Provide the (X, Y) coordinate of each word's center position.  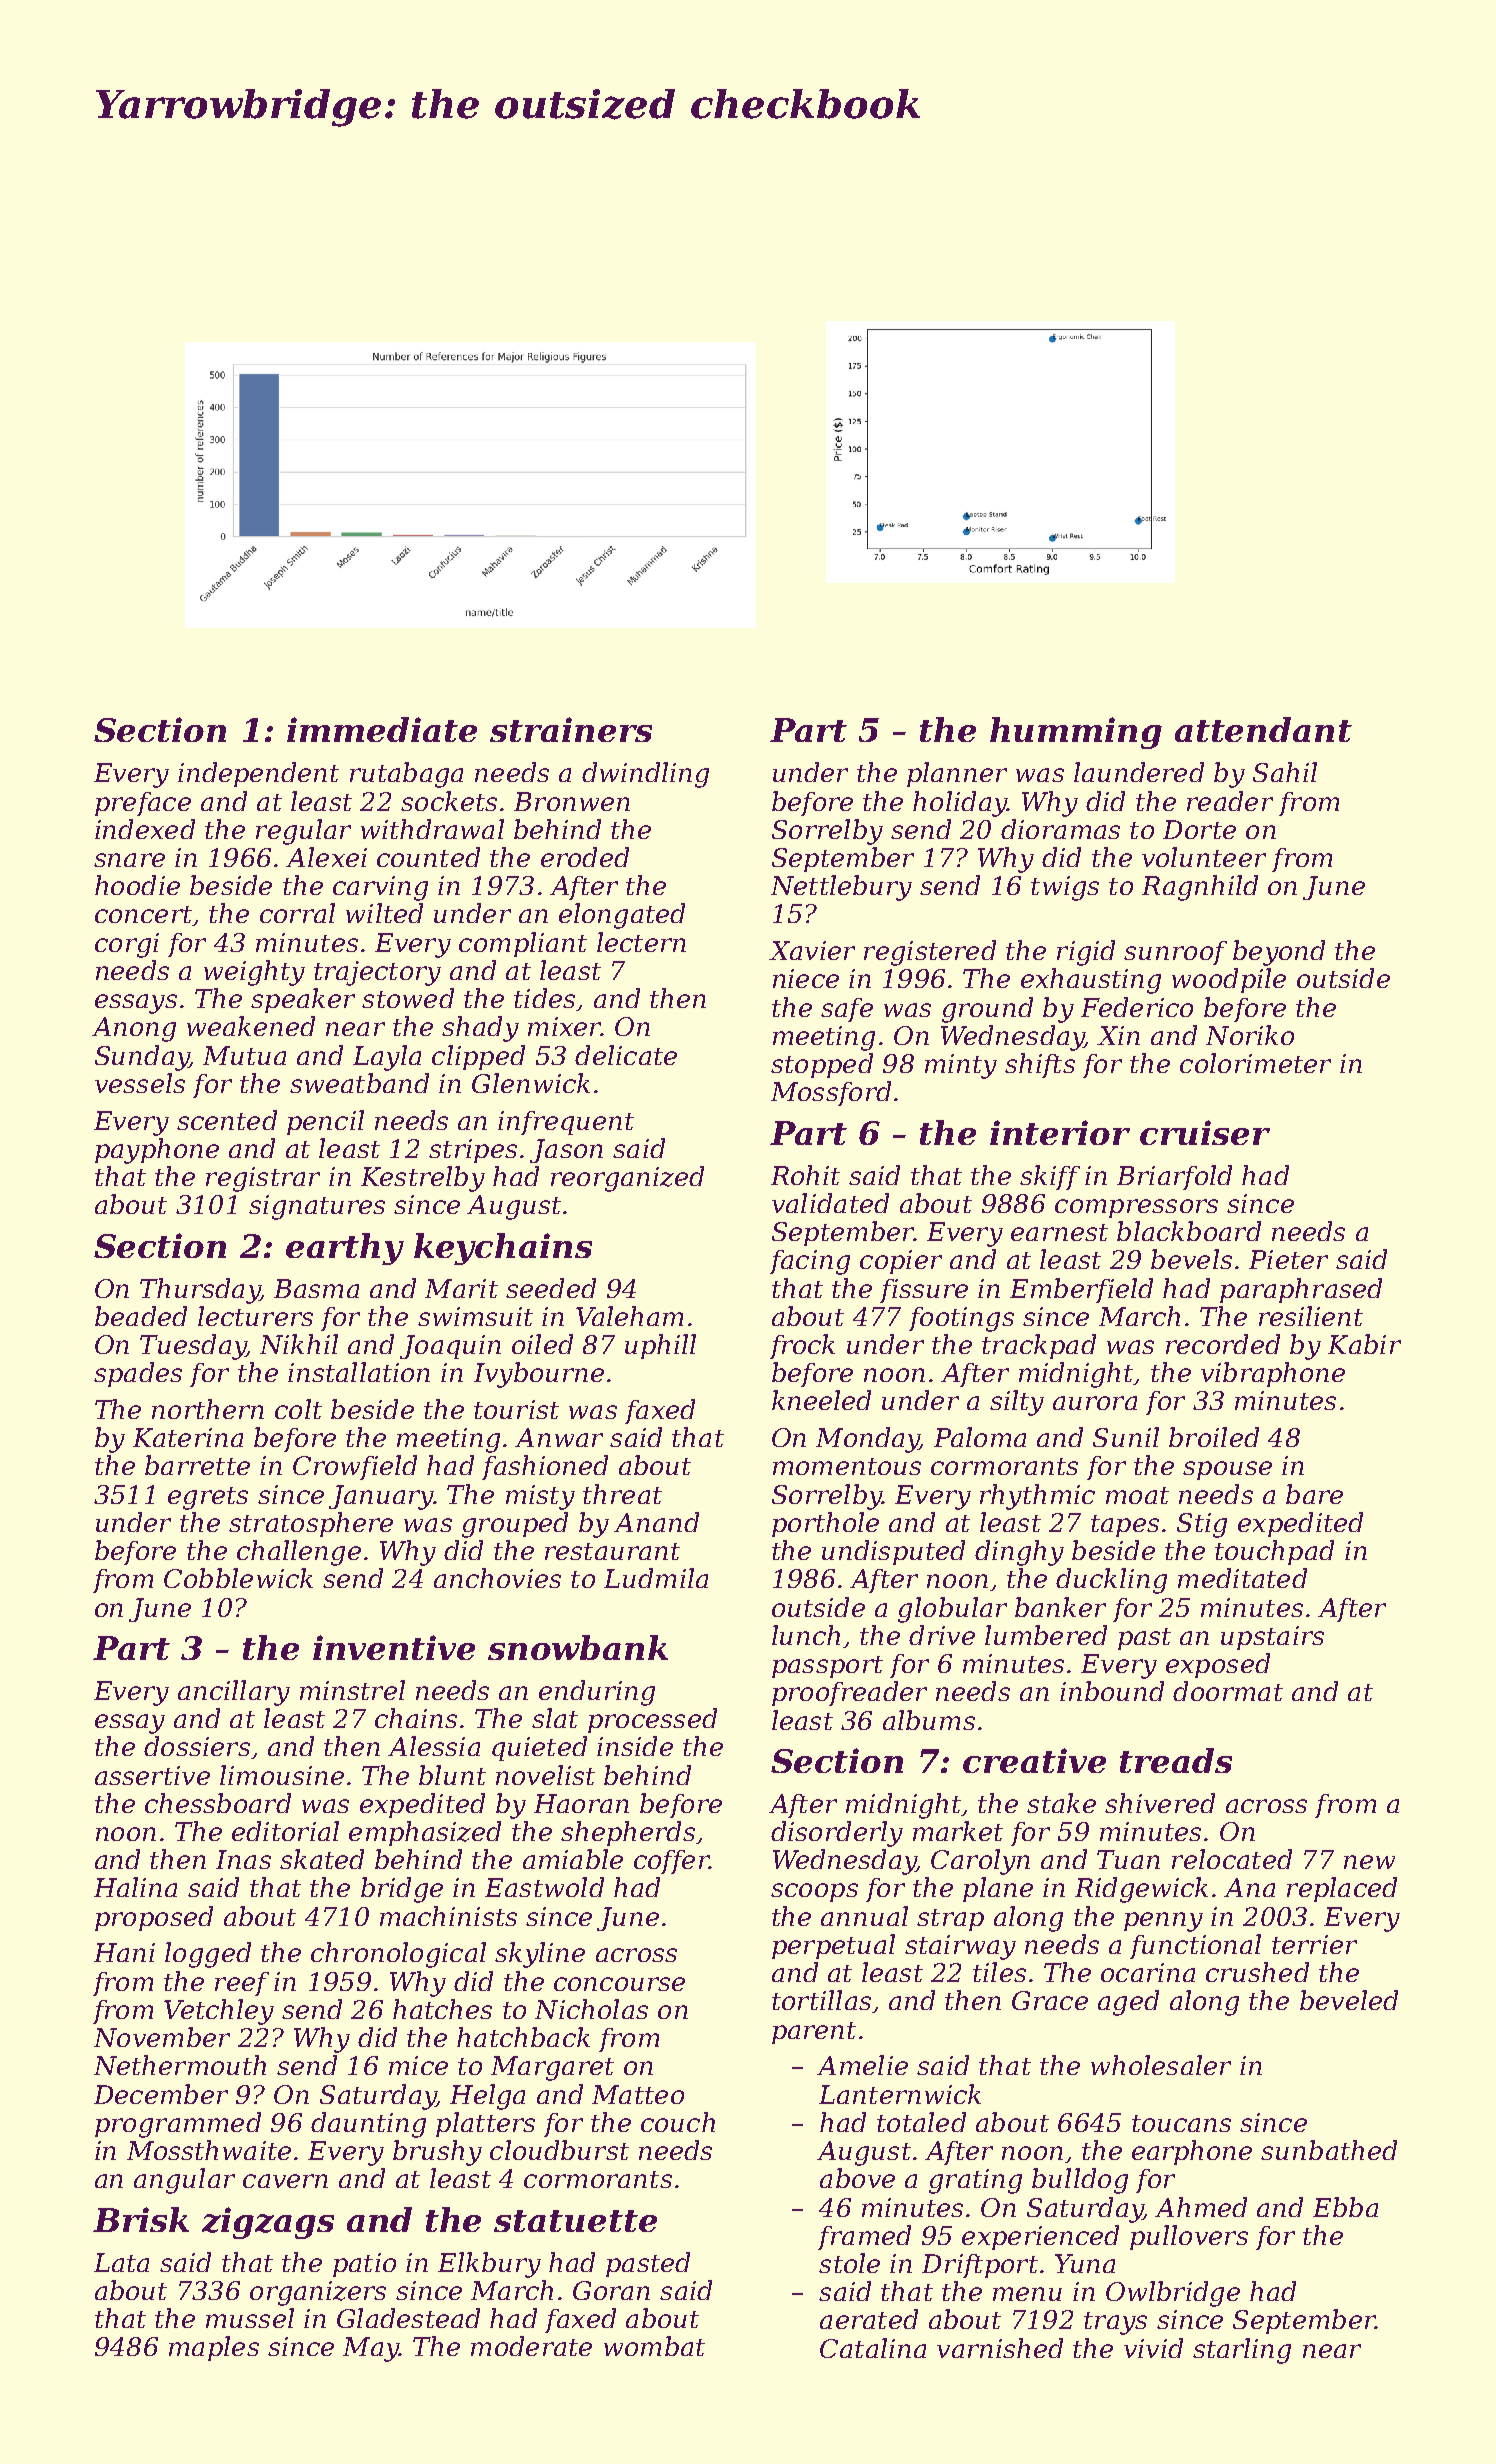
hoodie (137, 885)
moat (1137, 1495)
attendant (1263, 729)
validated (830, 1203)
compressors (1136, 1208)
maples (214, 2348)
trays (1115, 2323)
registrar (263, 1179)
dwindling (645, 775)
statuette (575, 2221)
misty (540, 1497)
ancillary (234, 1693)
